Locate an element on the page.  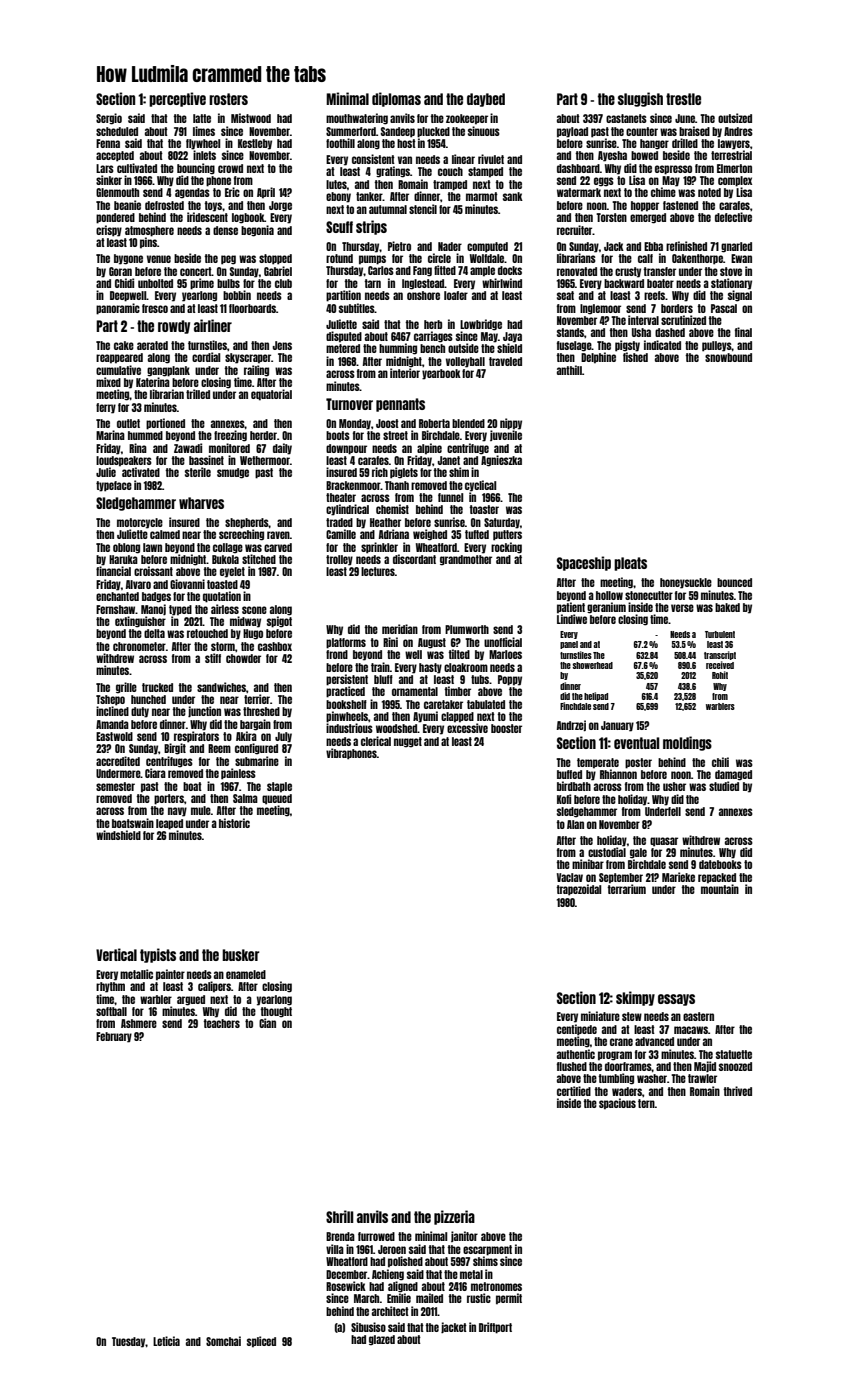
sluggish is located at coordinates (640, 99).
